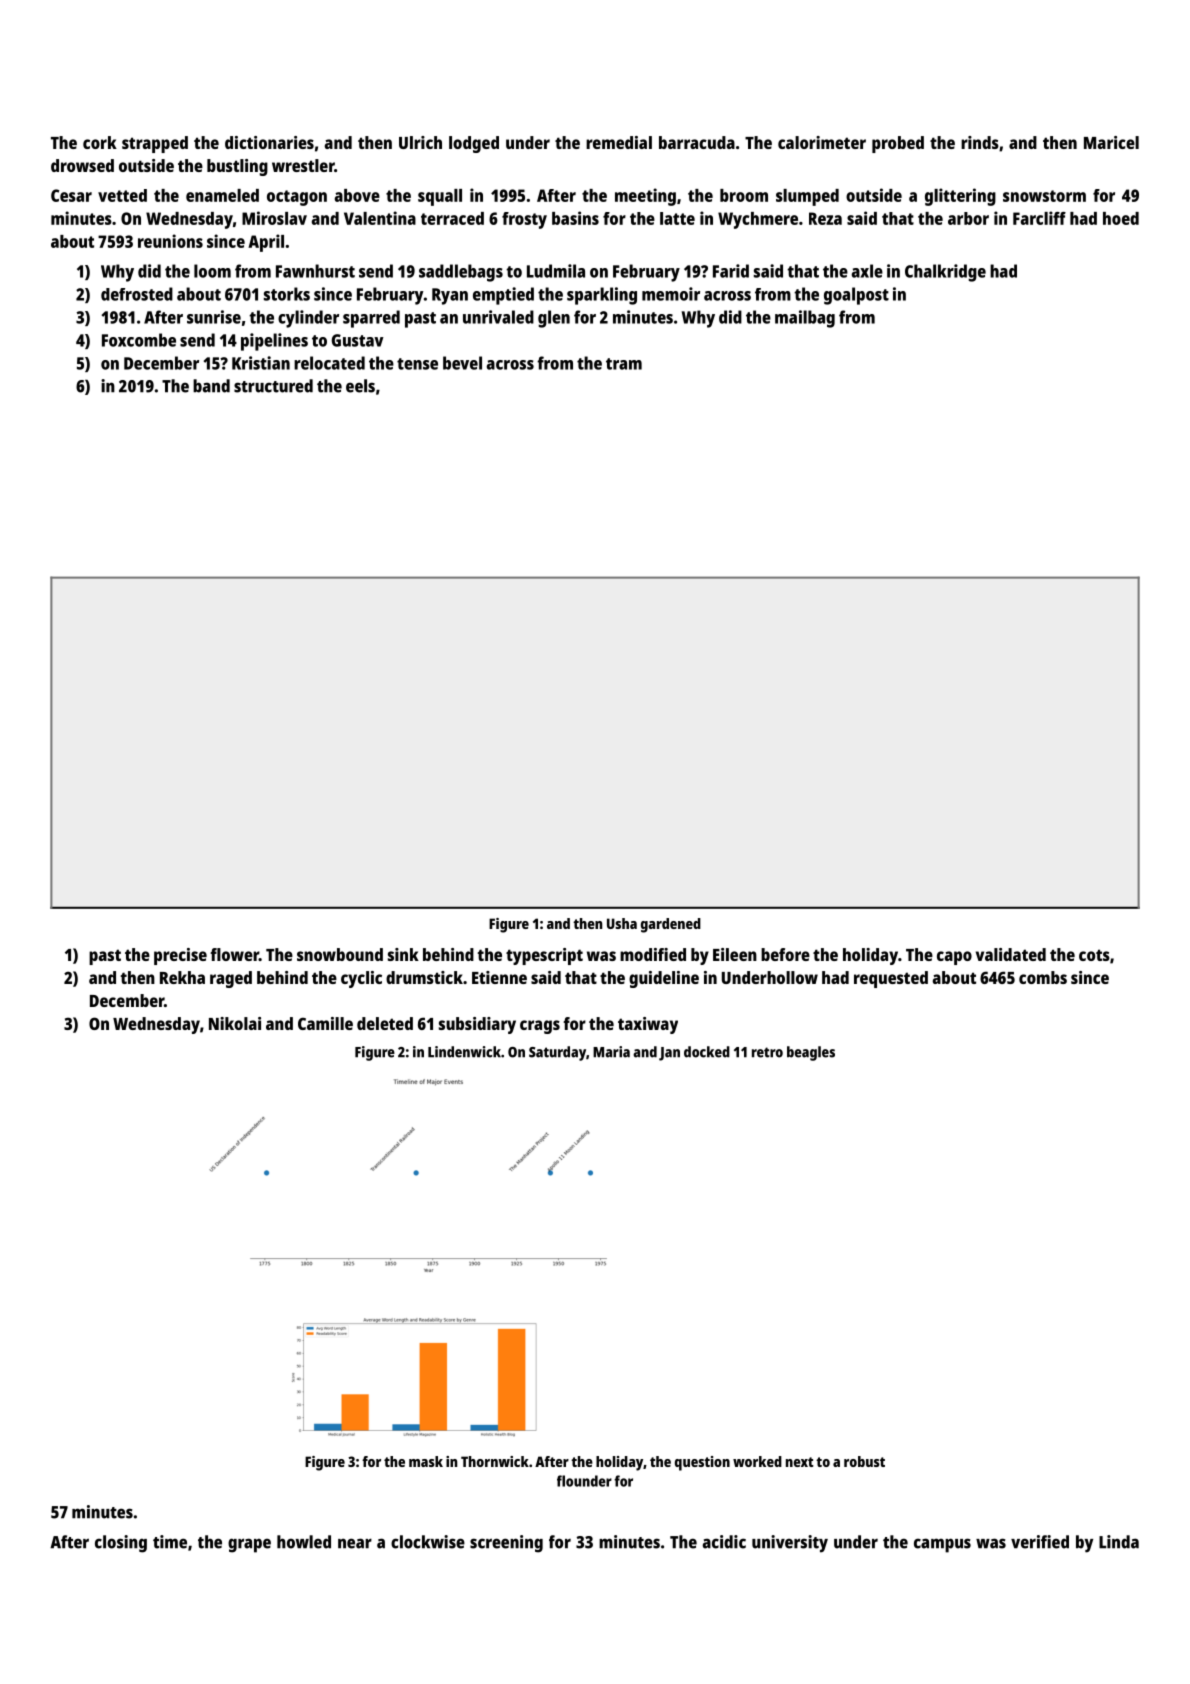  Describe the element at coordinates (980, 142) in the page. I see `rinds` at that location.
